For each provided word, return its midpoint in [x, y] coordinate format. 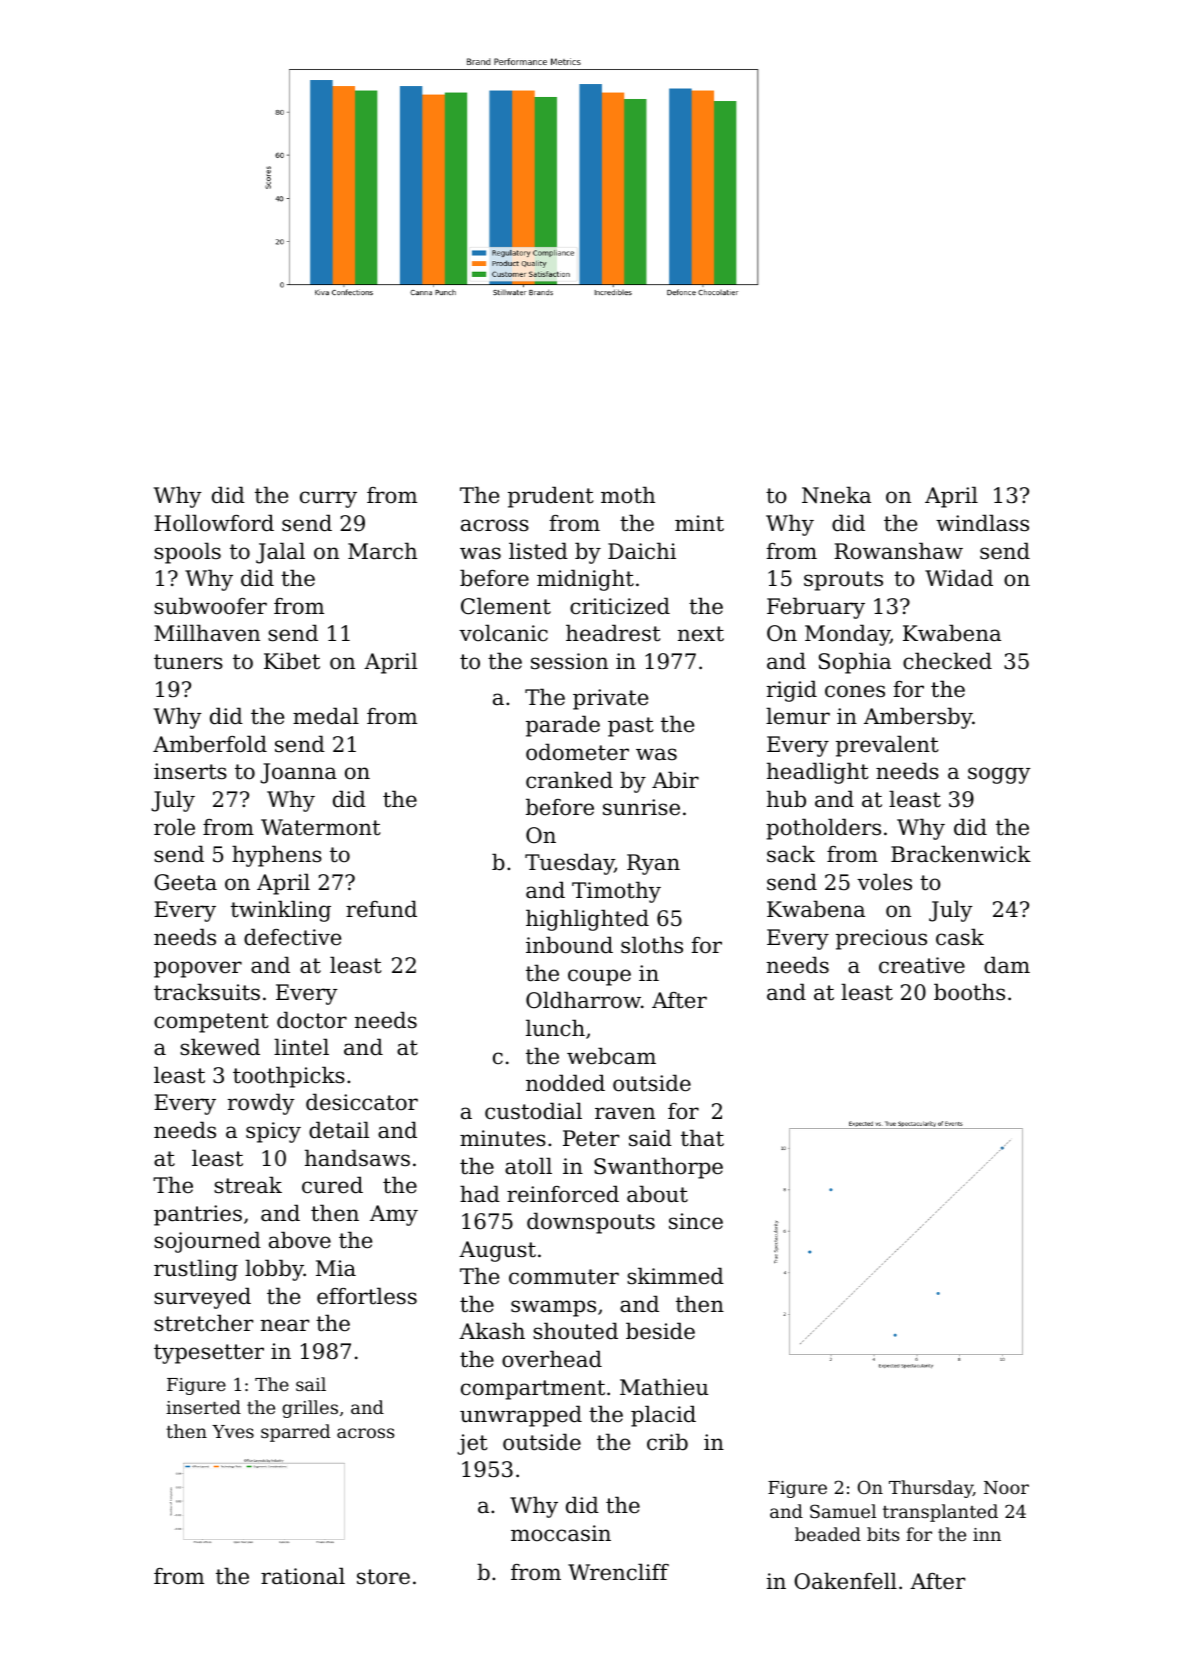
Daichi [642, 551]
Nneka [836, 495]
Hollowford [214, 523]
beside [660, 1331]
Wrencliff [618, 1572]
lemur [798, 716]
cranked [569, 780]
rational [303, 1576]
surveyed [202, 1298]
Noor [1006, 1487]
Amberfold [210, 744]
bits [883, 1534]
